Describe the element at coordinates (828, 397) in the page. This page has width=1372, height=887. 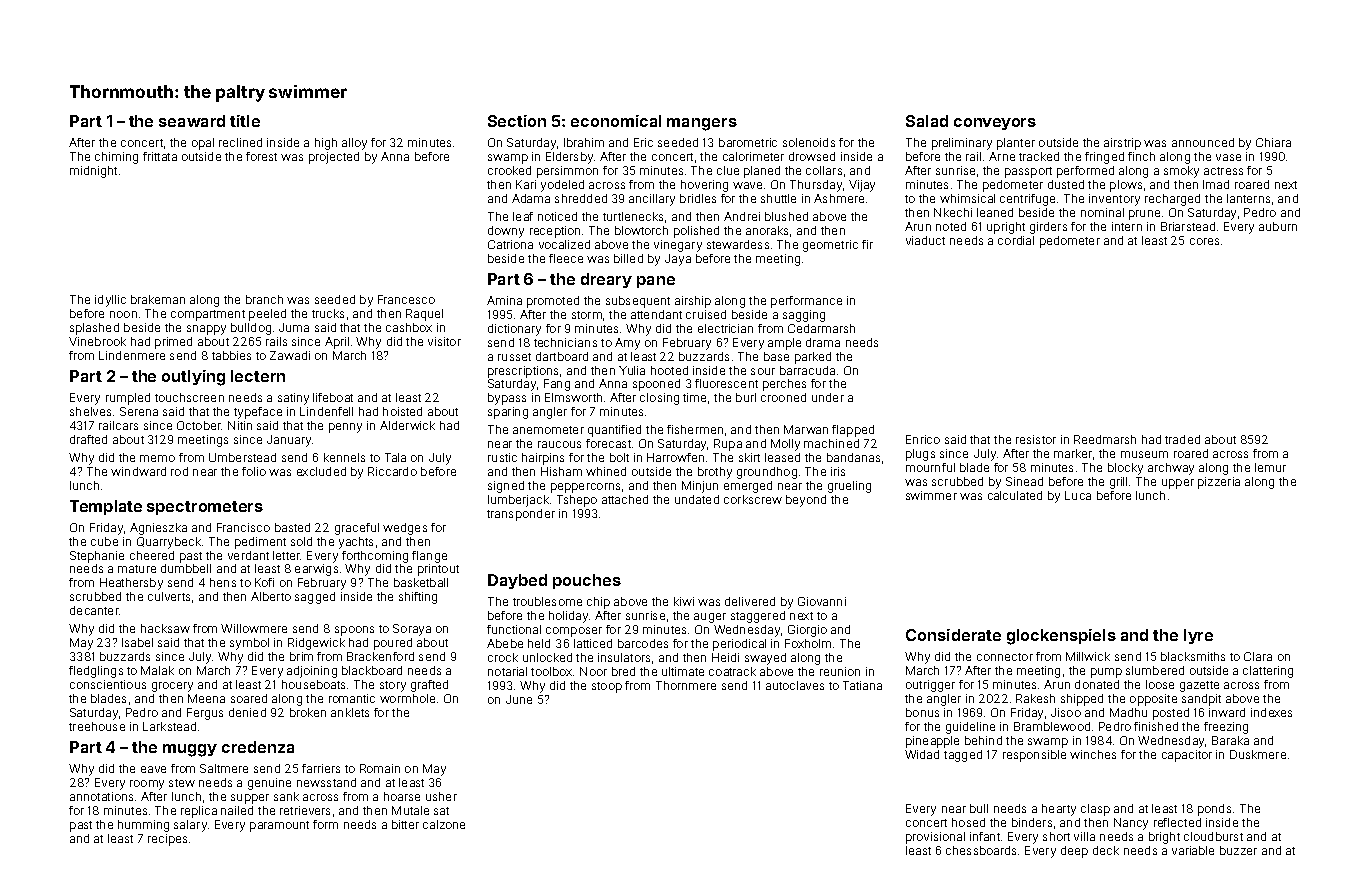
I see `under` at that location.
